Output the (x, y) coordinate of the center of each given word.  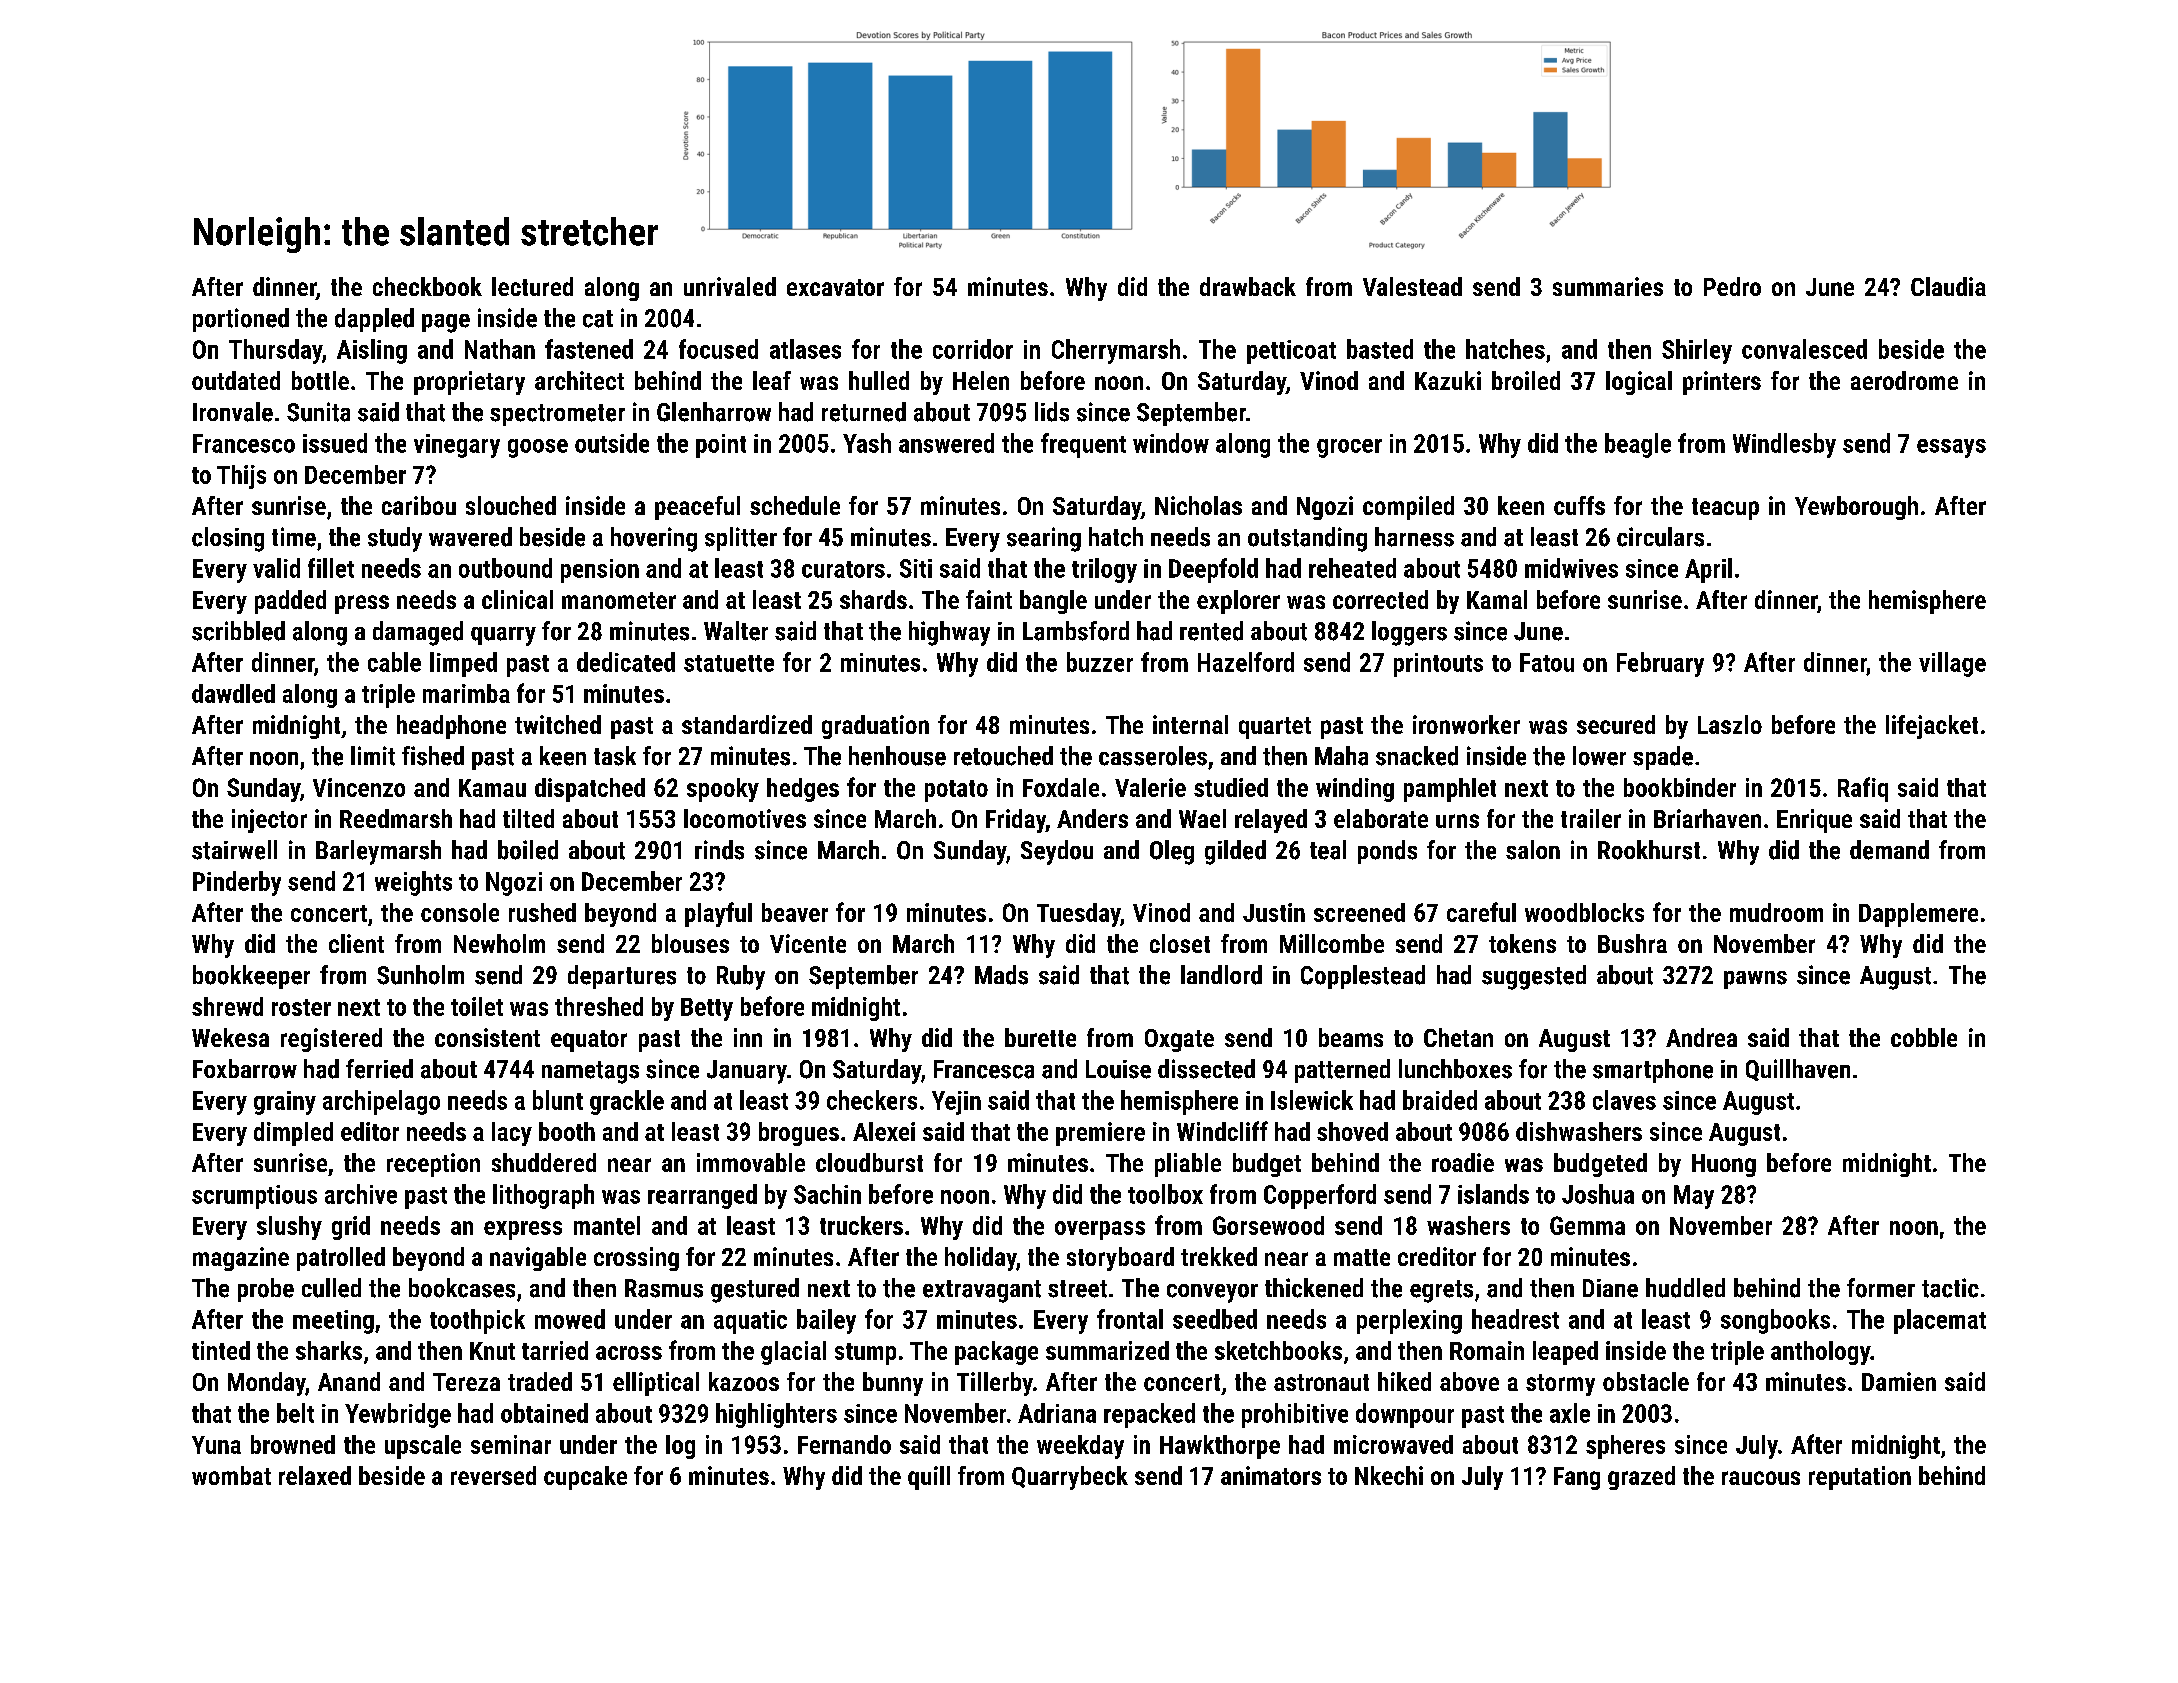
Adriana (1057, 1413)
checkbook (427, 286)
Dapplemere (1918, 915)
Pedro (1732, 286)
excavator (835, 287)
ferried (379, 1069)
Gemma (1587, 1225)
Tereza (466, 1382)
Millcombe (1332, 943)
